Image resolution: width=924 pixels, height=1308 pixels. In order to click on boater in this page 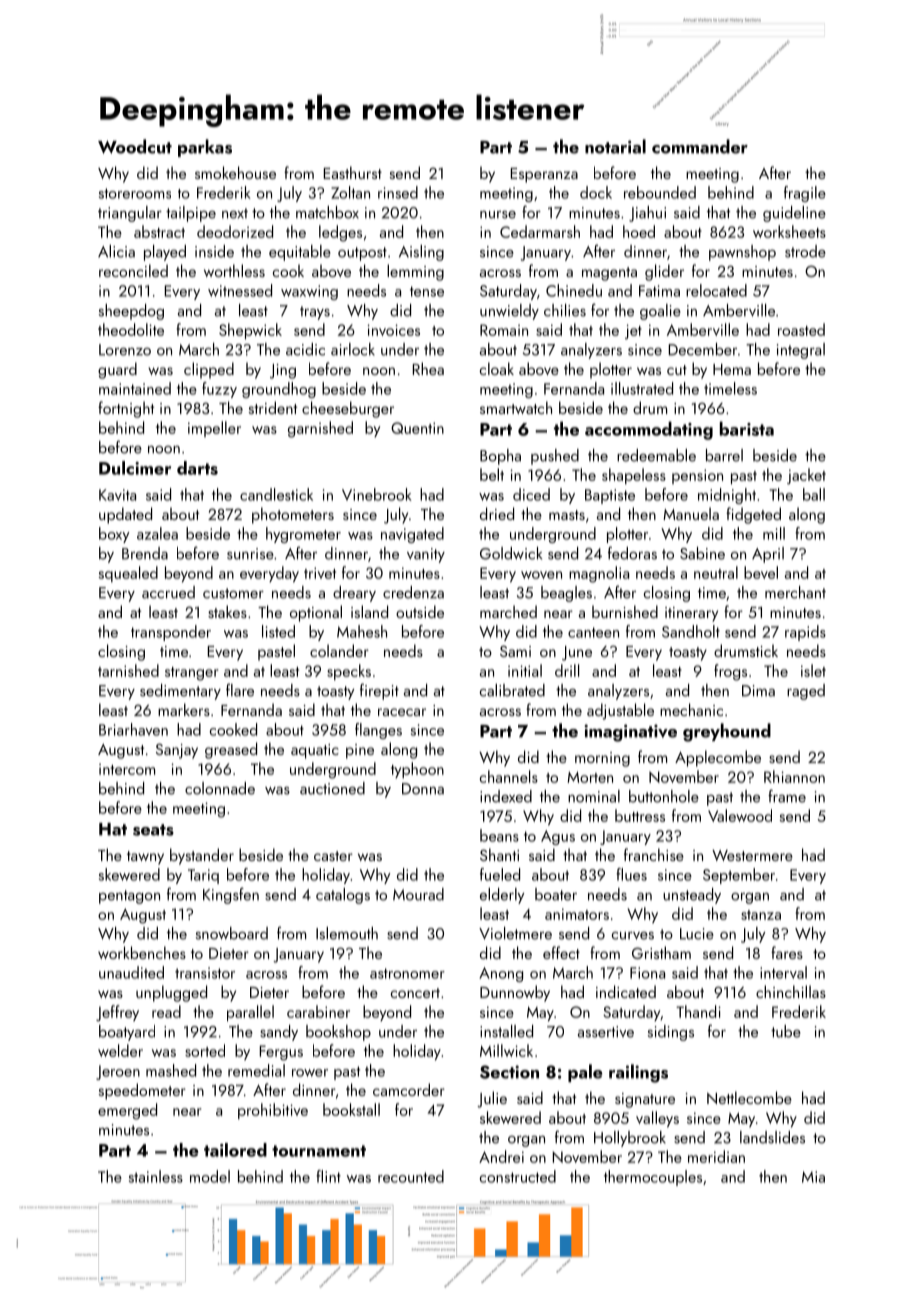, I will do `click(556, 894)`.
